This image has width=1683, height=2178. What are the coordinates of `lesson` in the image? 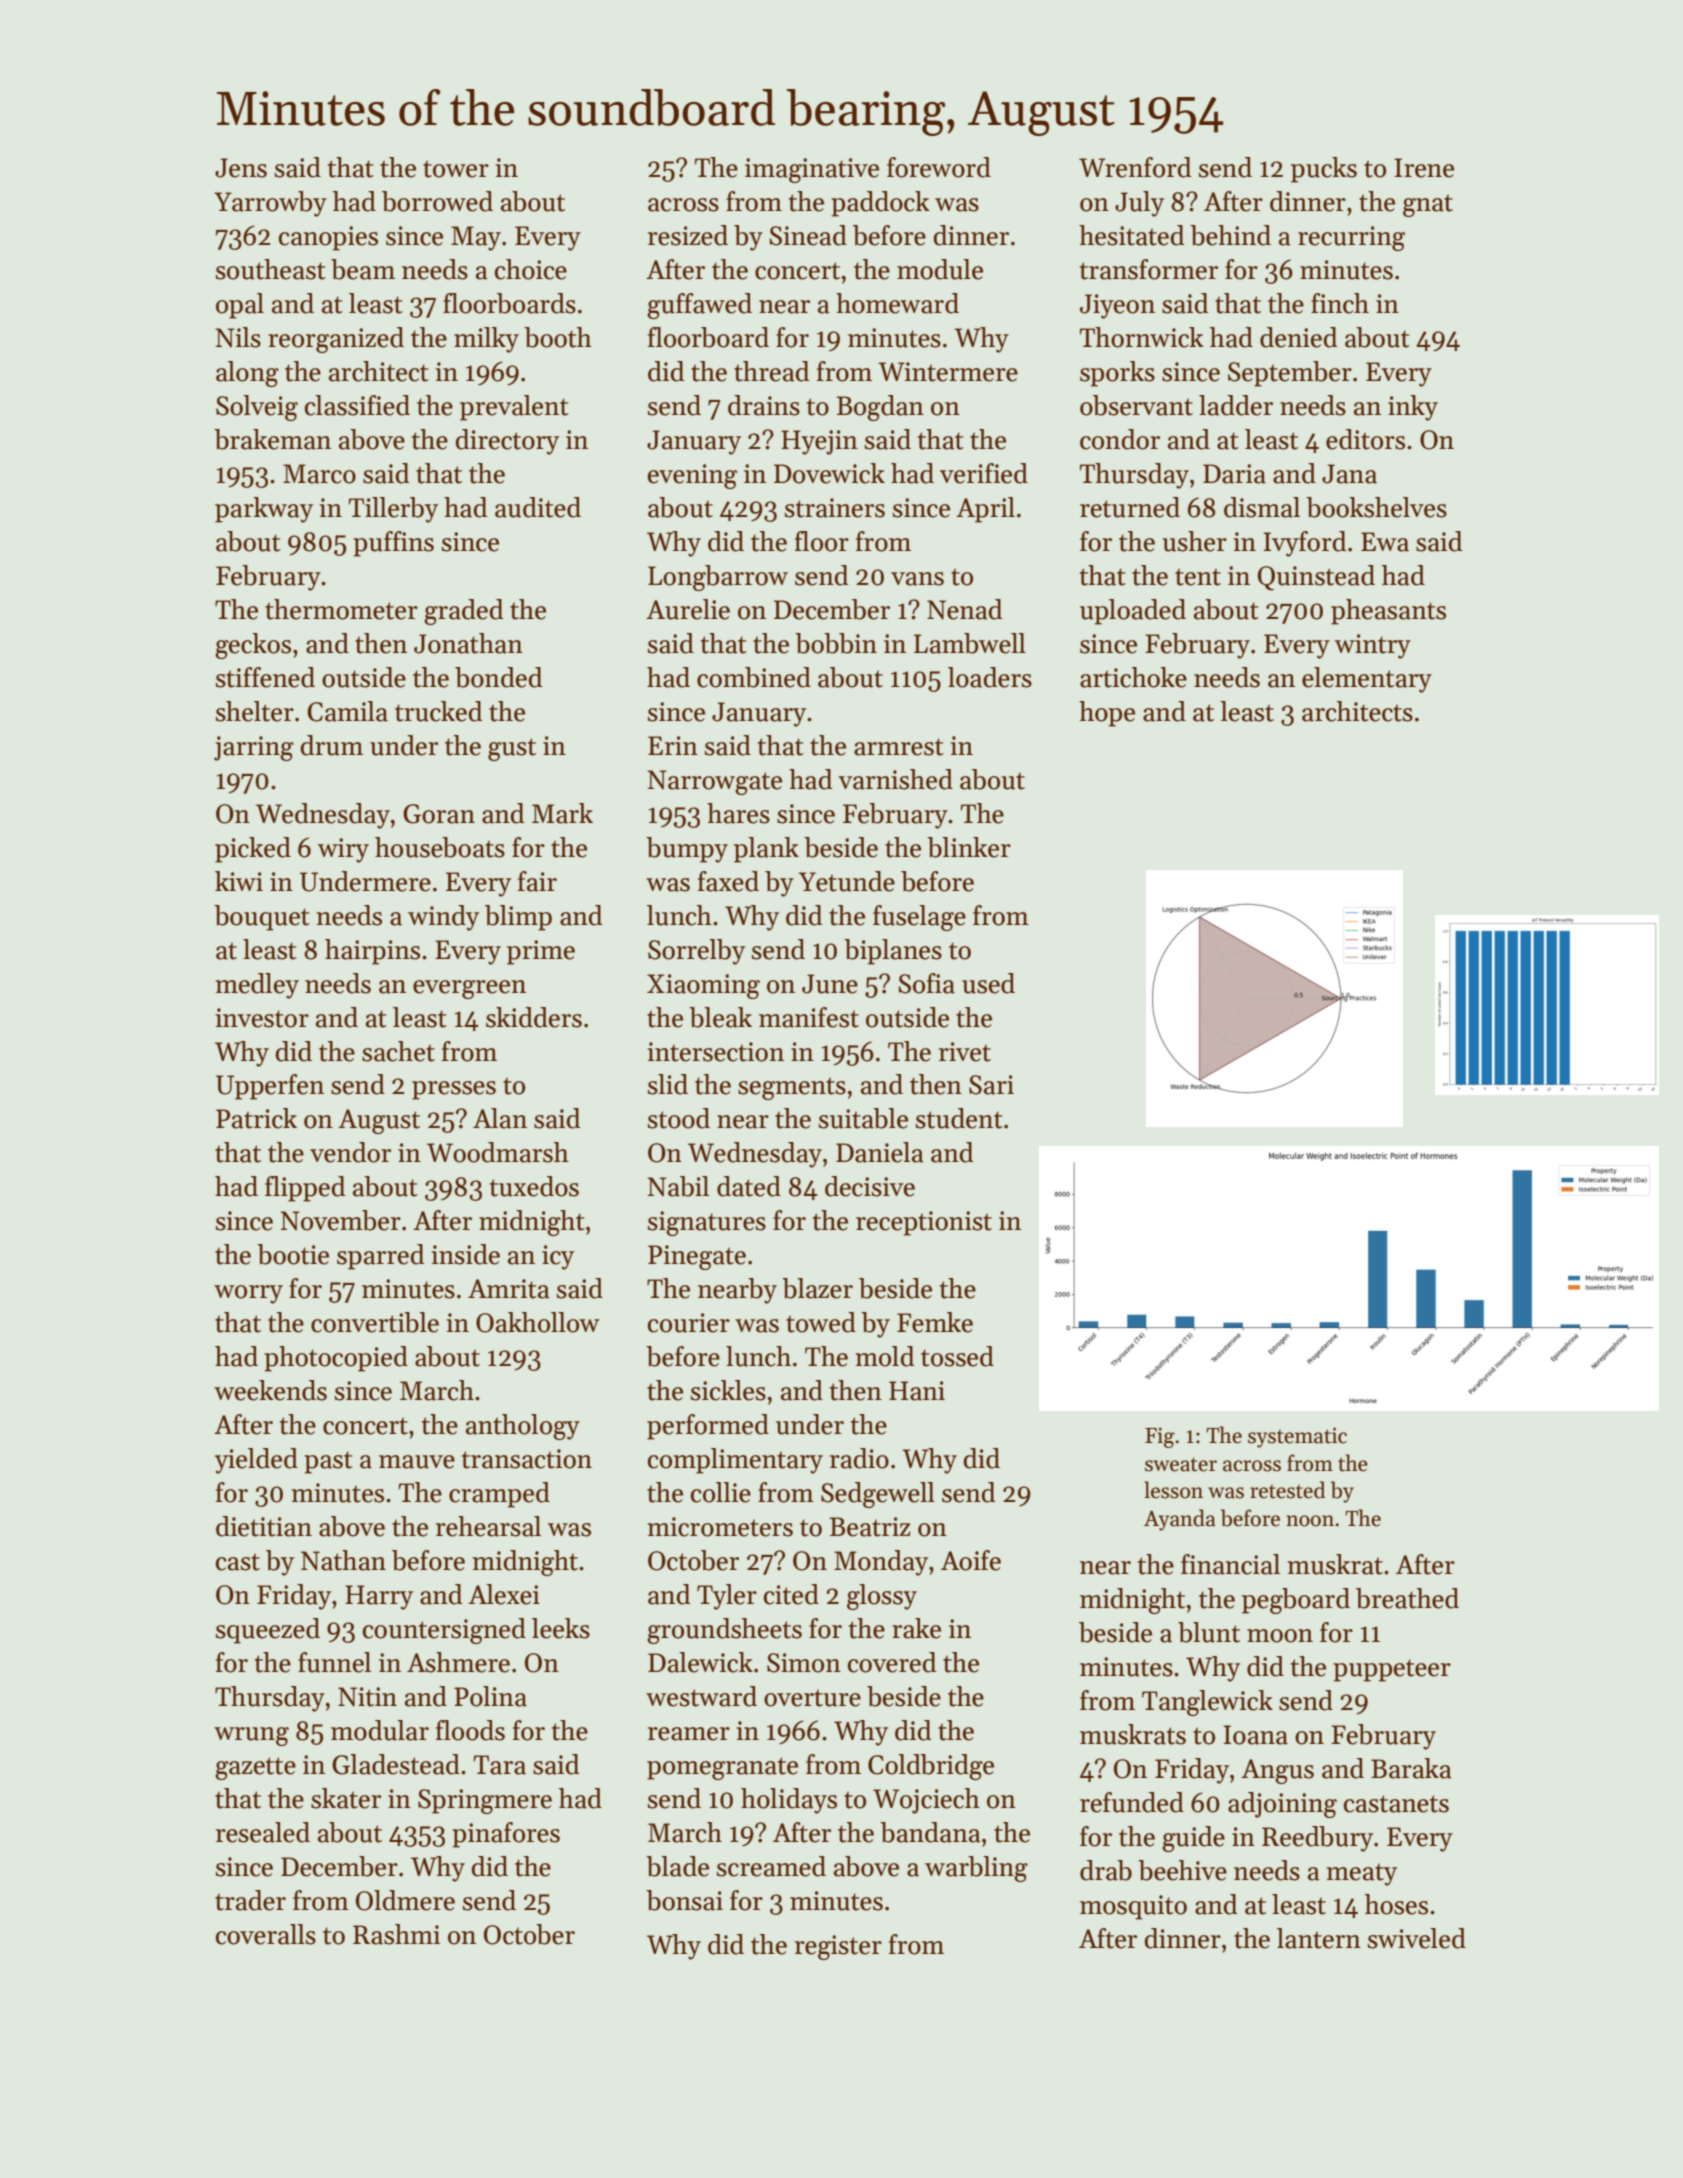 It's located at (1173, 1490).
